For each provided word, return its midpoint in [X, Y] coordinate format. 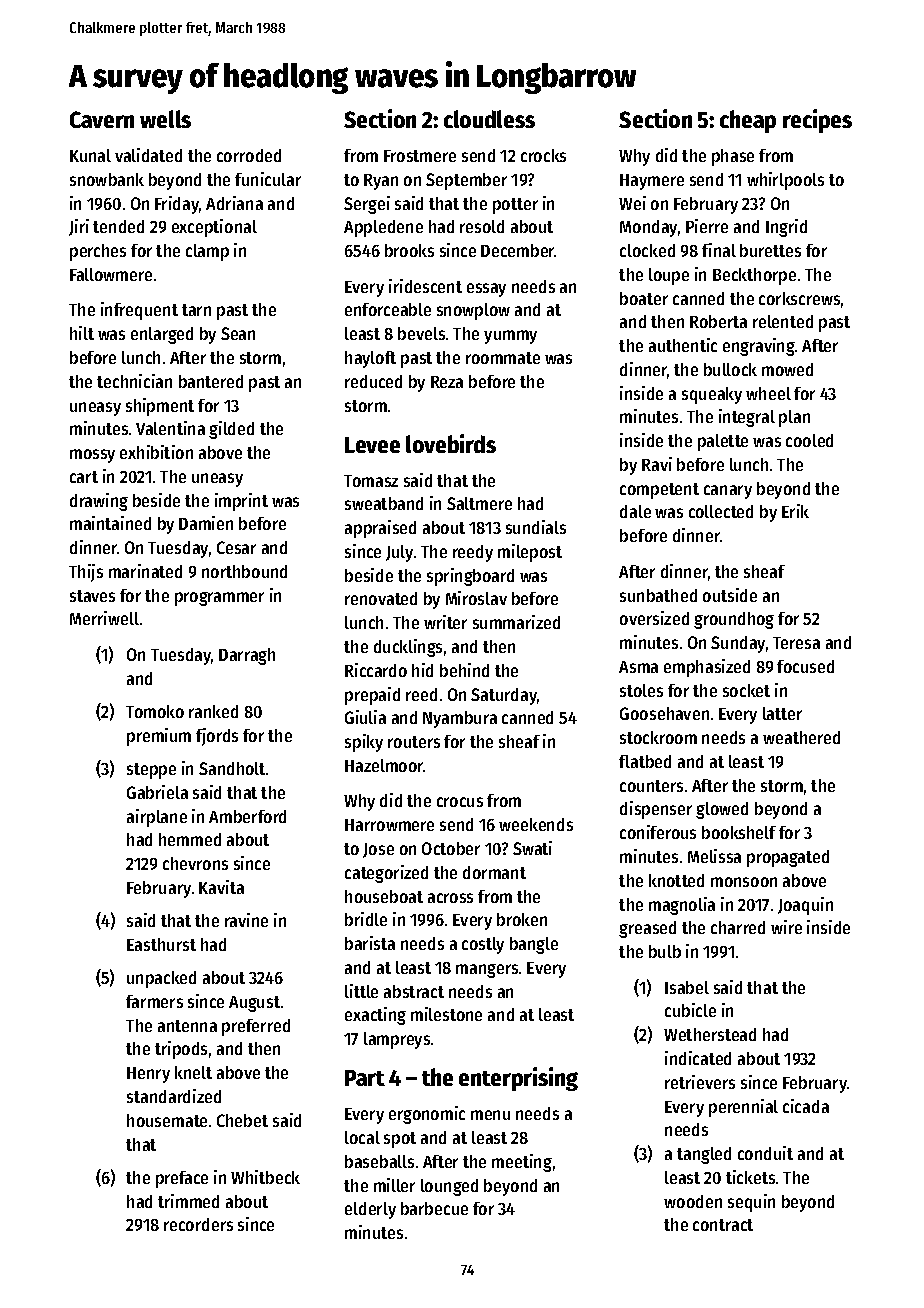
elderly [370, 1210]
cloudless [489, 119]
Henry [148, 1075]
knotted [676, 880]
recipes [817, 121]
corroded [249, 155]
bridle [366, 919]
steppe [151, 771]
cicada [806, 1106]
